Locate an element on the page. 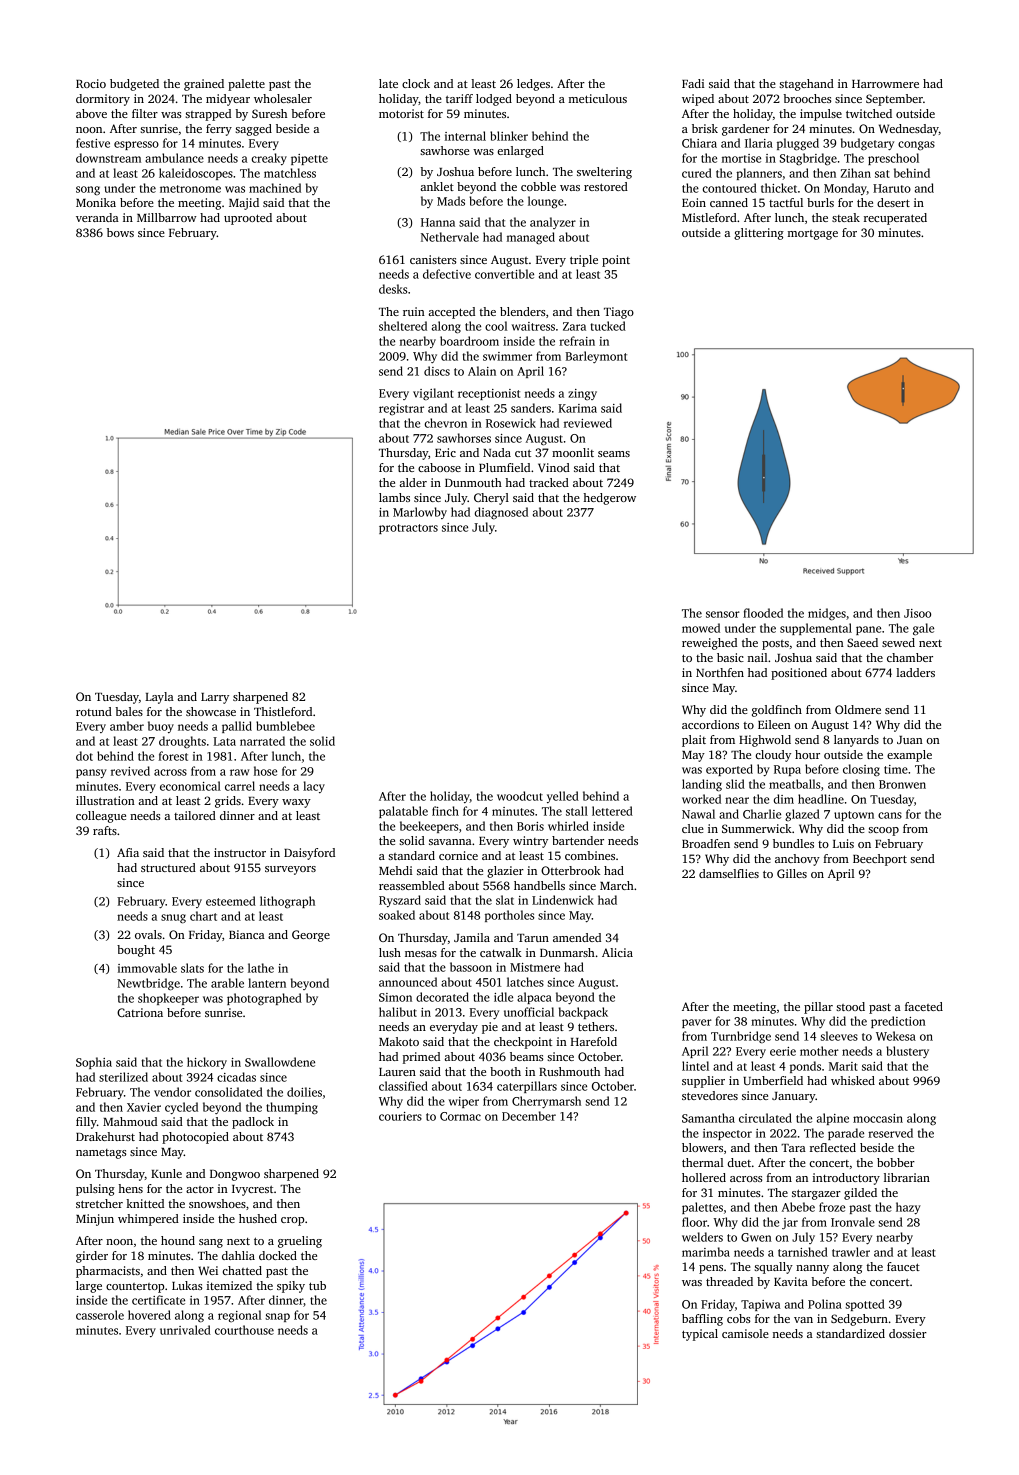  cans is located at coordinates (890, 815).
